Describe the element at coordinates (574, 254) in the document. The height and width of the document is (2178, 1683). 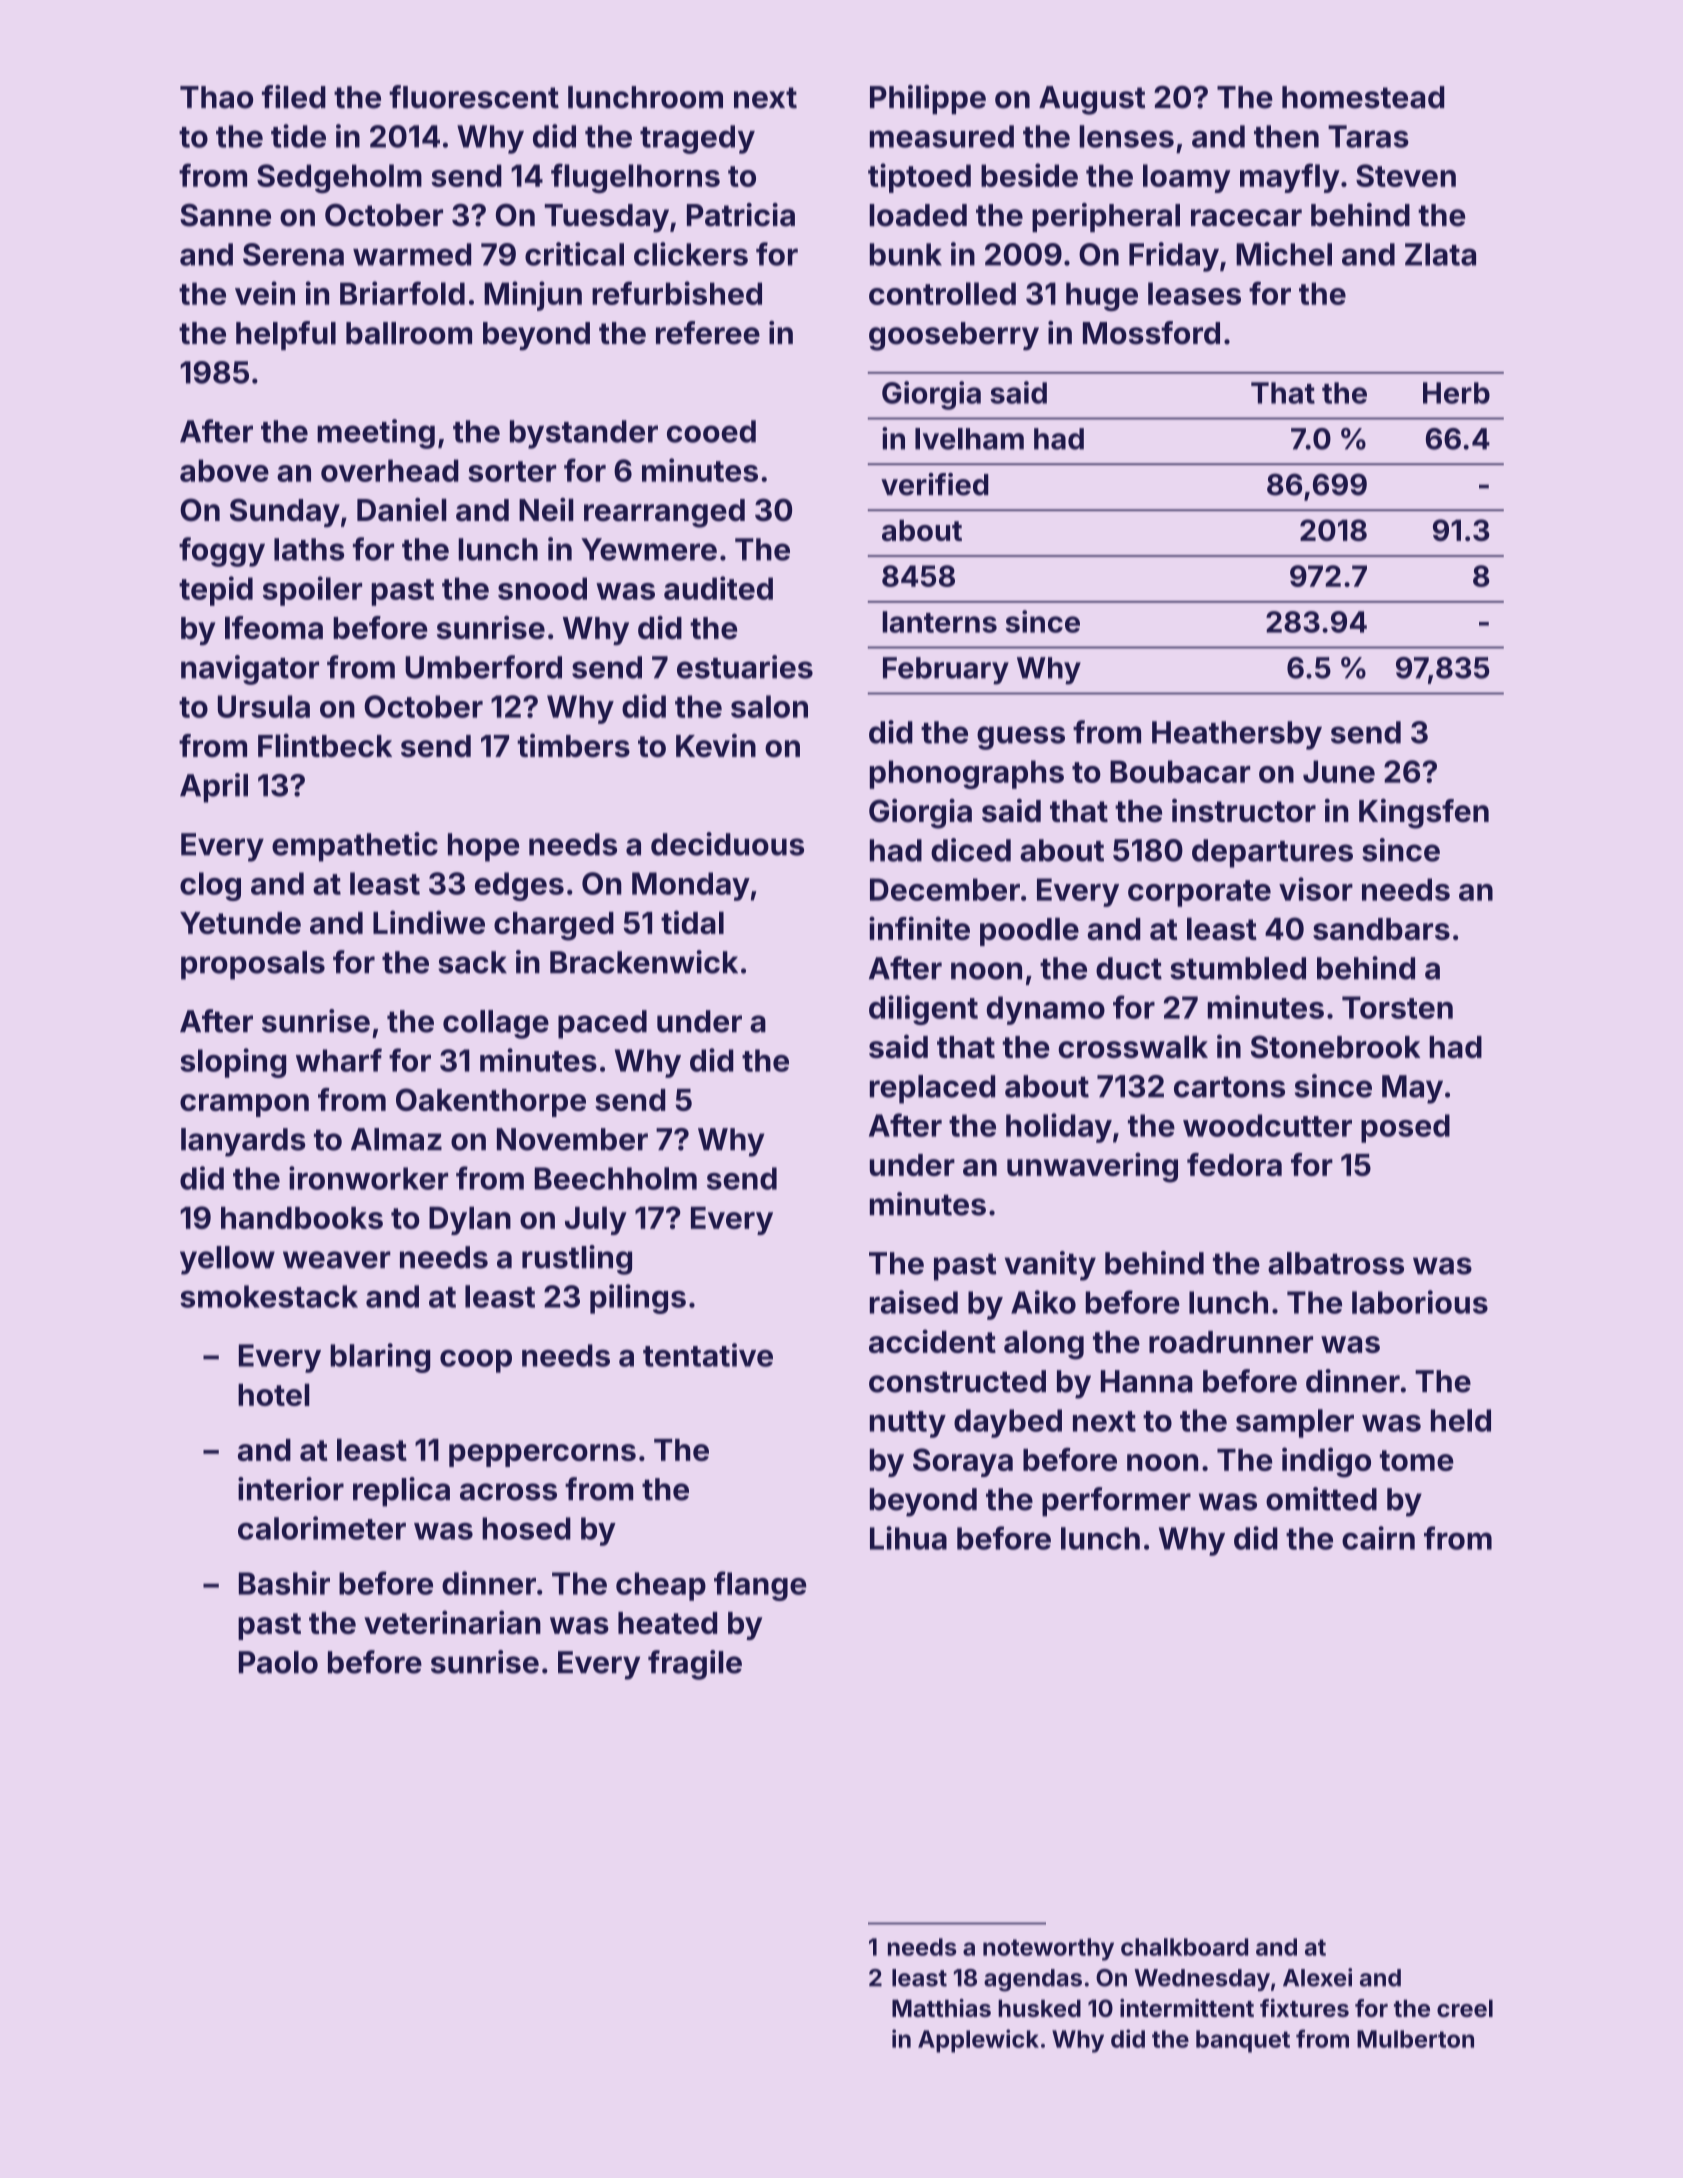
I see `critical` at that location.
